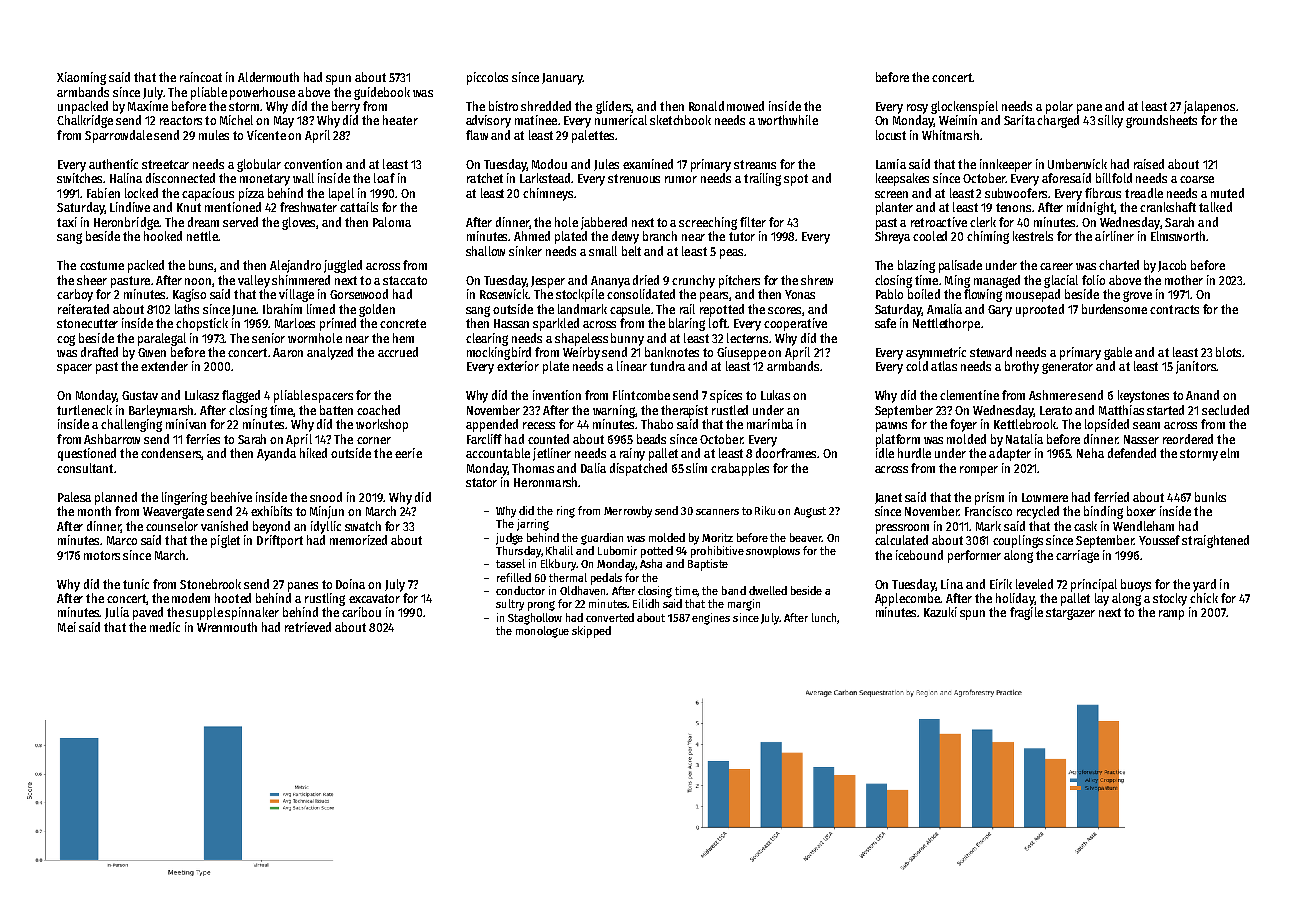 This screenshot has height=924, width=1308. I want to click on advisory, so click(488, 121).
